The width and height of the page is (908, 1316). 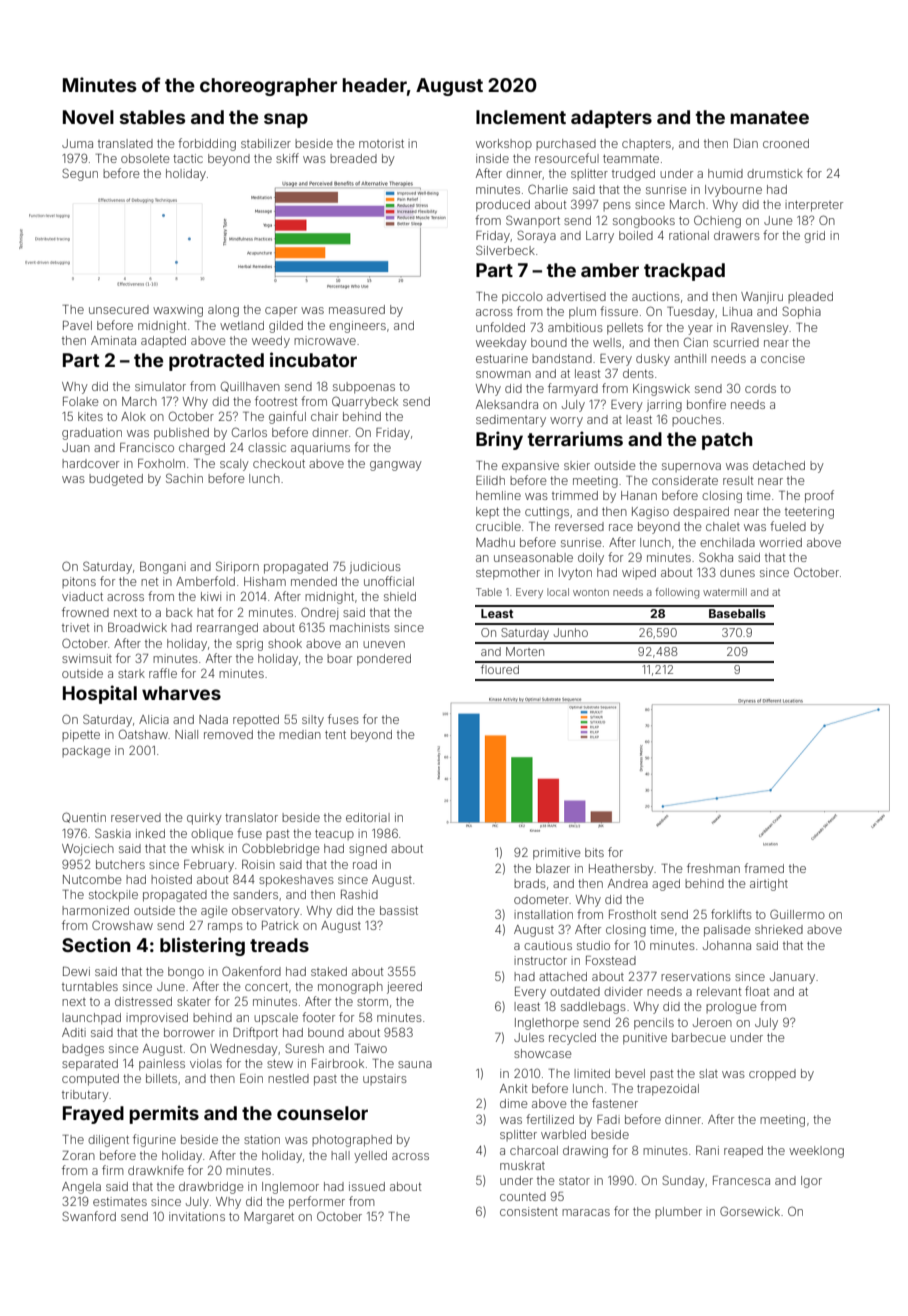 I want to click on whisk, so click(x=207, y=848).
